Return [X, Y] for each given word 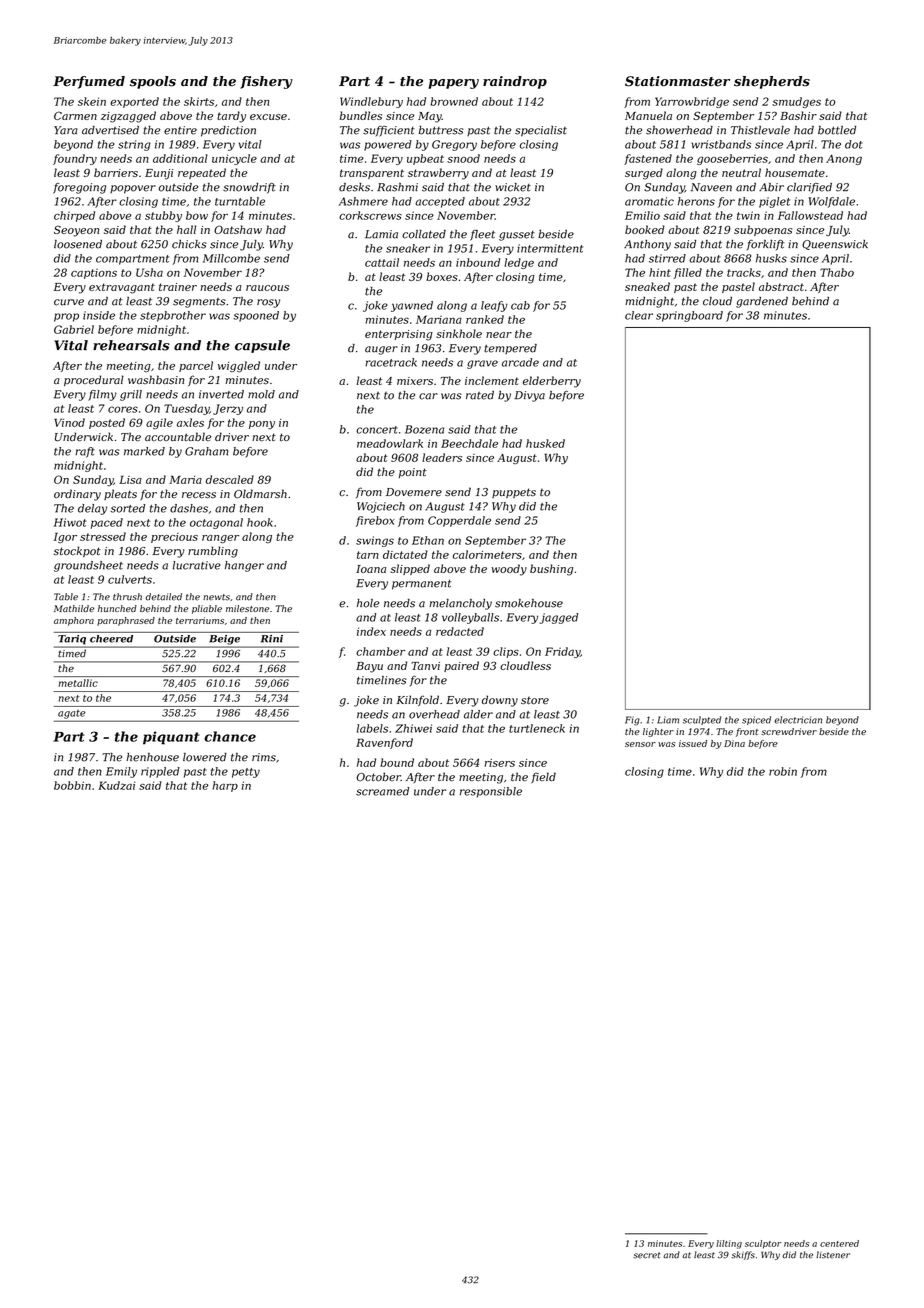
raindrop [515, 82]
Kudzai [116, 785]
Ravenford [384, 743]
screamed [382, 791]
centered [839, 1243]
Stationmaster [677, 81]
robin [783, 771]
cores [123, 409]
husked [545, 443]
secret [646, 1255]
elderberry [552, 382]
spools [153, 82]
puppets [514, 493]
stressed [103, 536]
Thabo [837, 272]
